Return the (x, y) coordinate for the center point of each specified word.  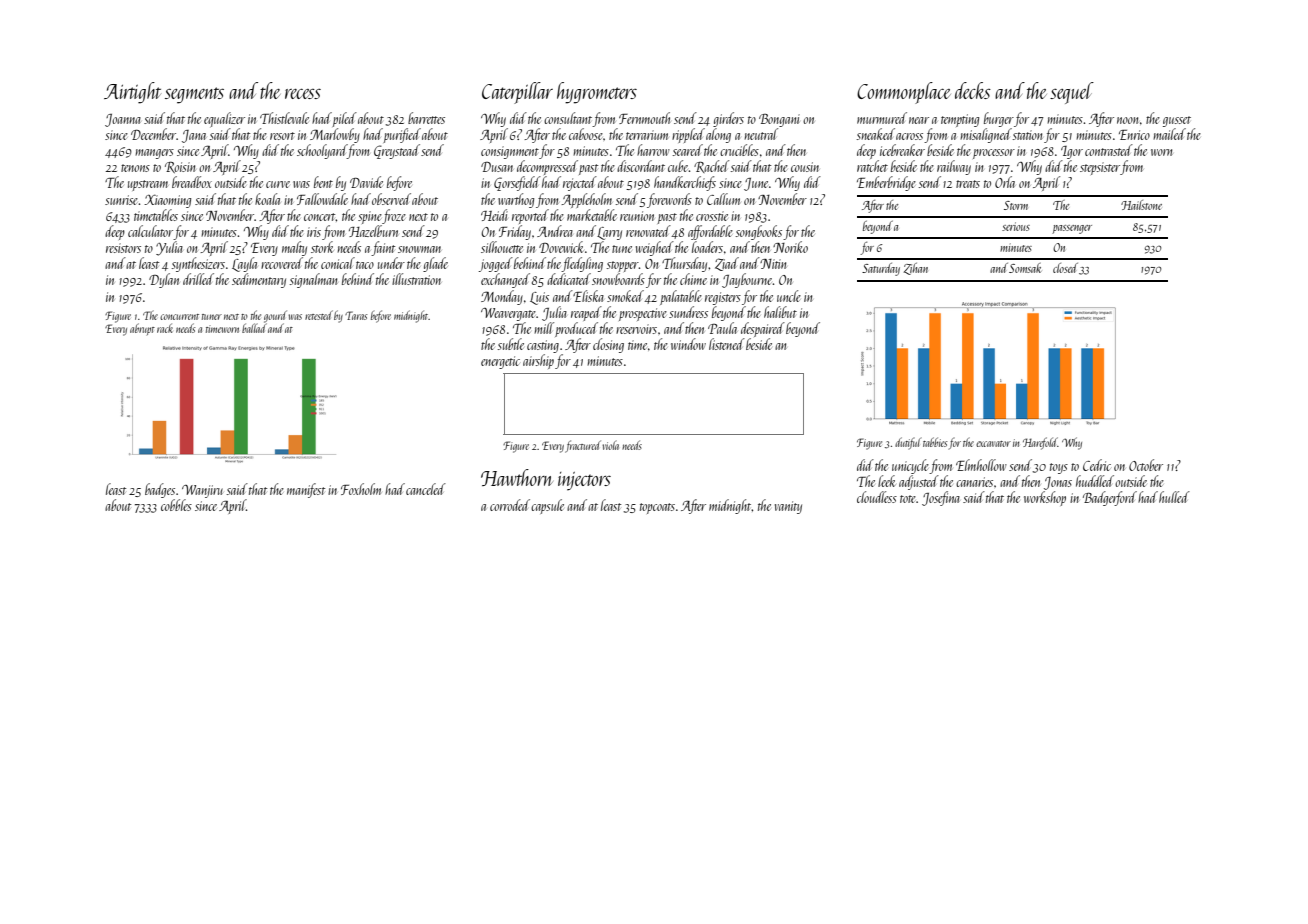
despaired (763, 329)
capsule (547, 506)
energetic (500, 362)
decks (973, 90)
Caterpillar (517, 93)
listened (727, 344)
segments (194, 95)
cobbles (176, 505)
